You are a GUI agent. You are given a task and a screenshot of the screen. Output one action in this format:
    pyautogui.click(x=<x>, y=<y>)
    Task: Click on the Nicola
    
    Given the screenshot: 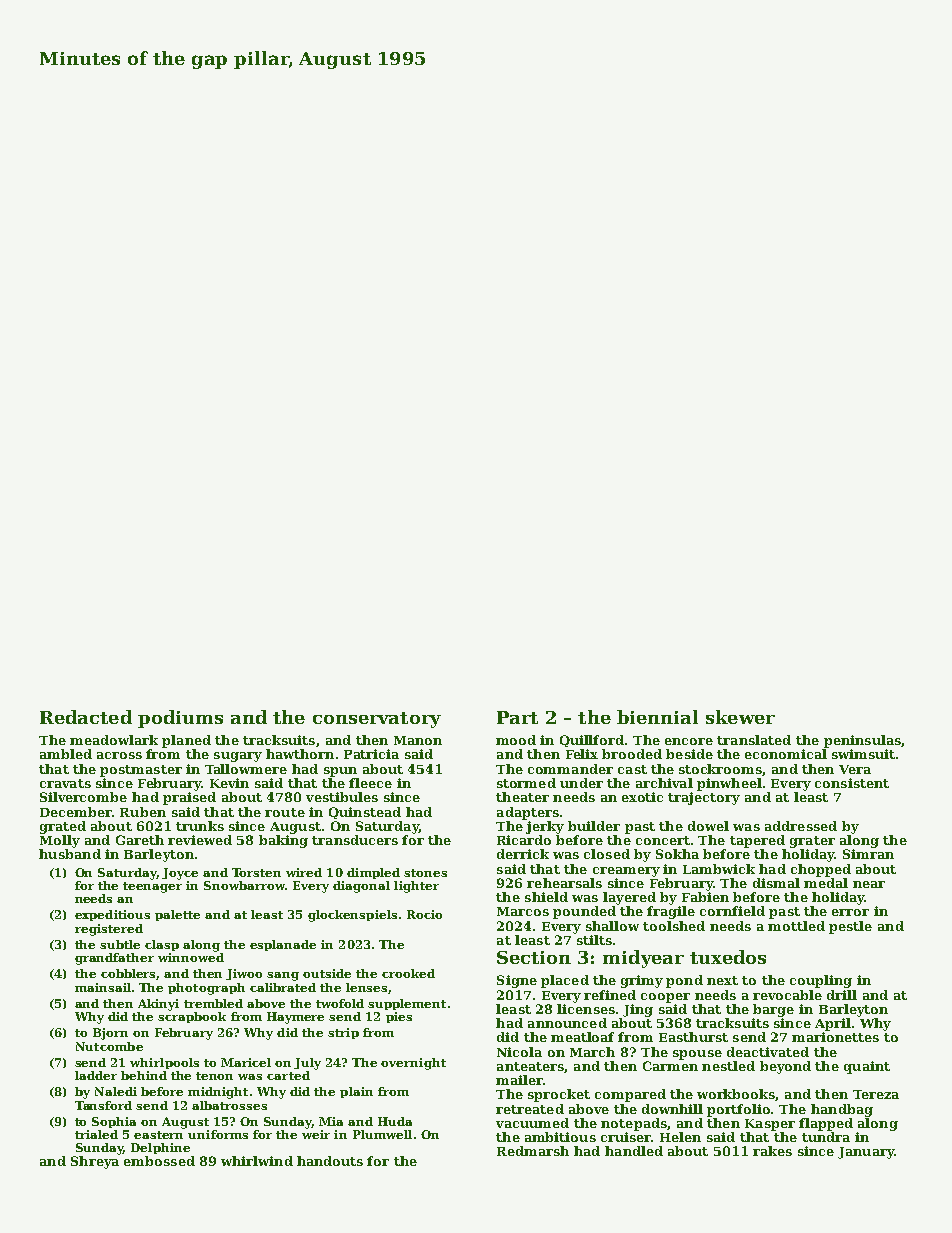 What is the action you would take?
    pyautogui.click(x=519, y=1052)
